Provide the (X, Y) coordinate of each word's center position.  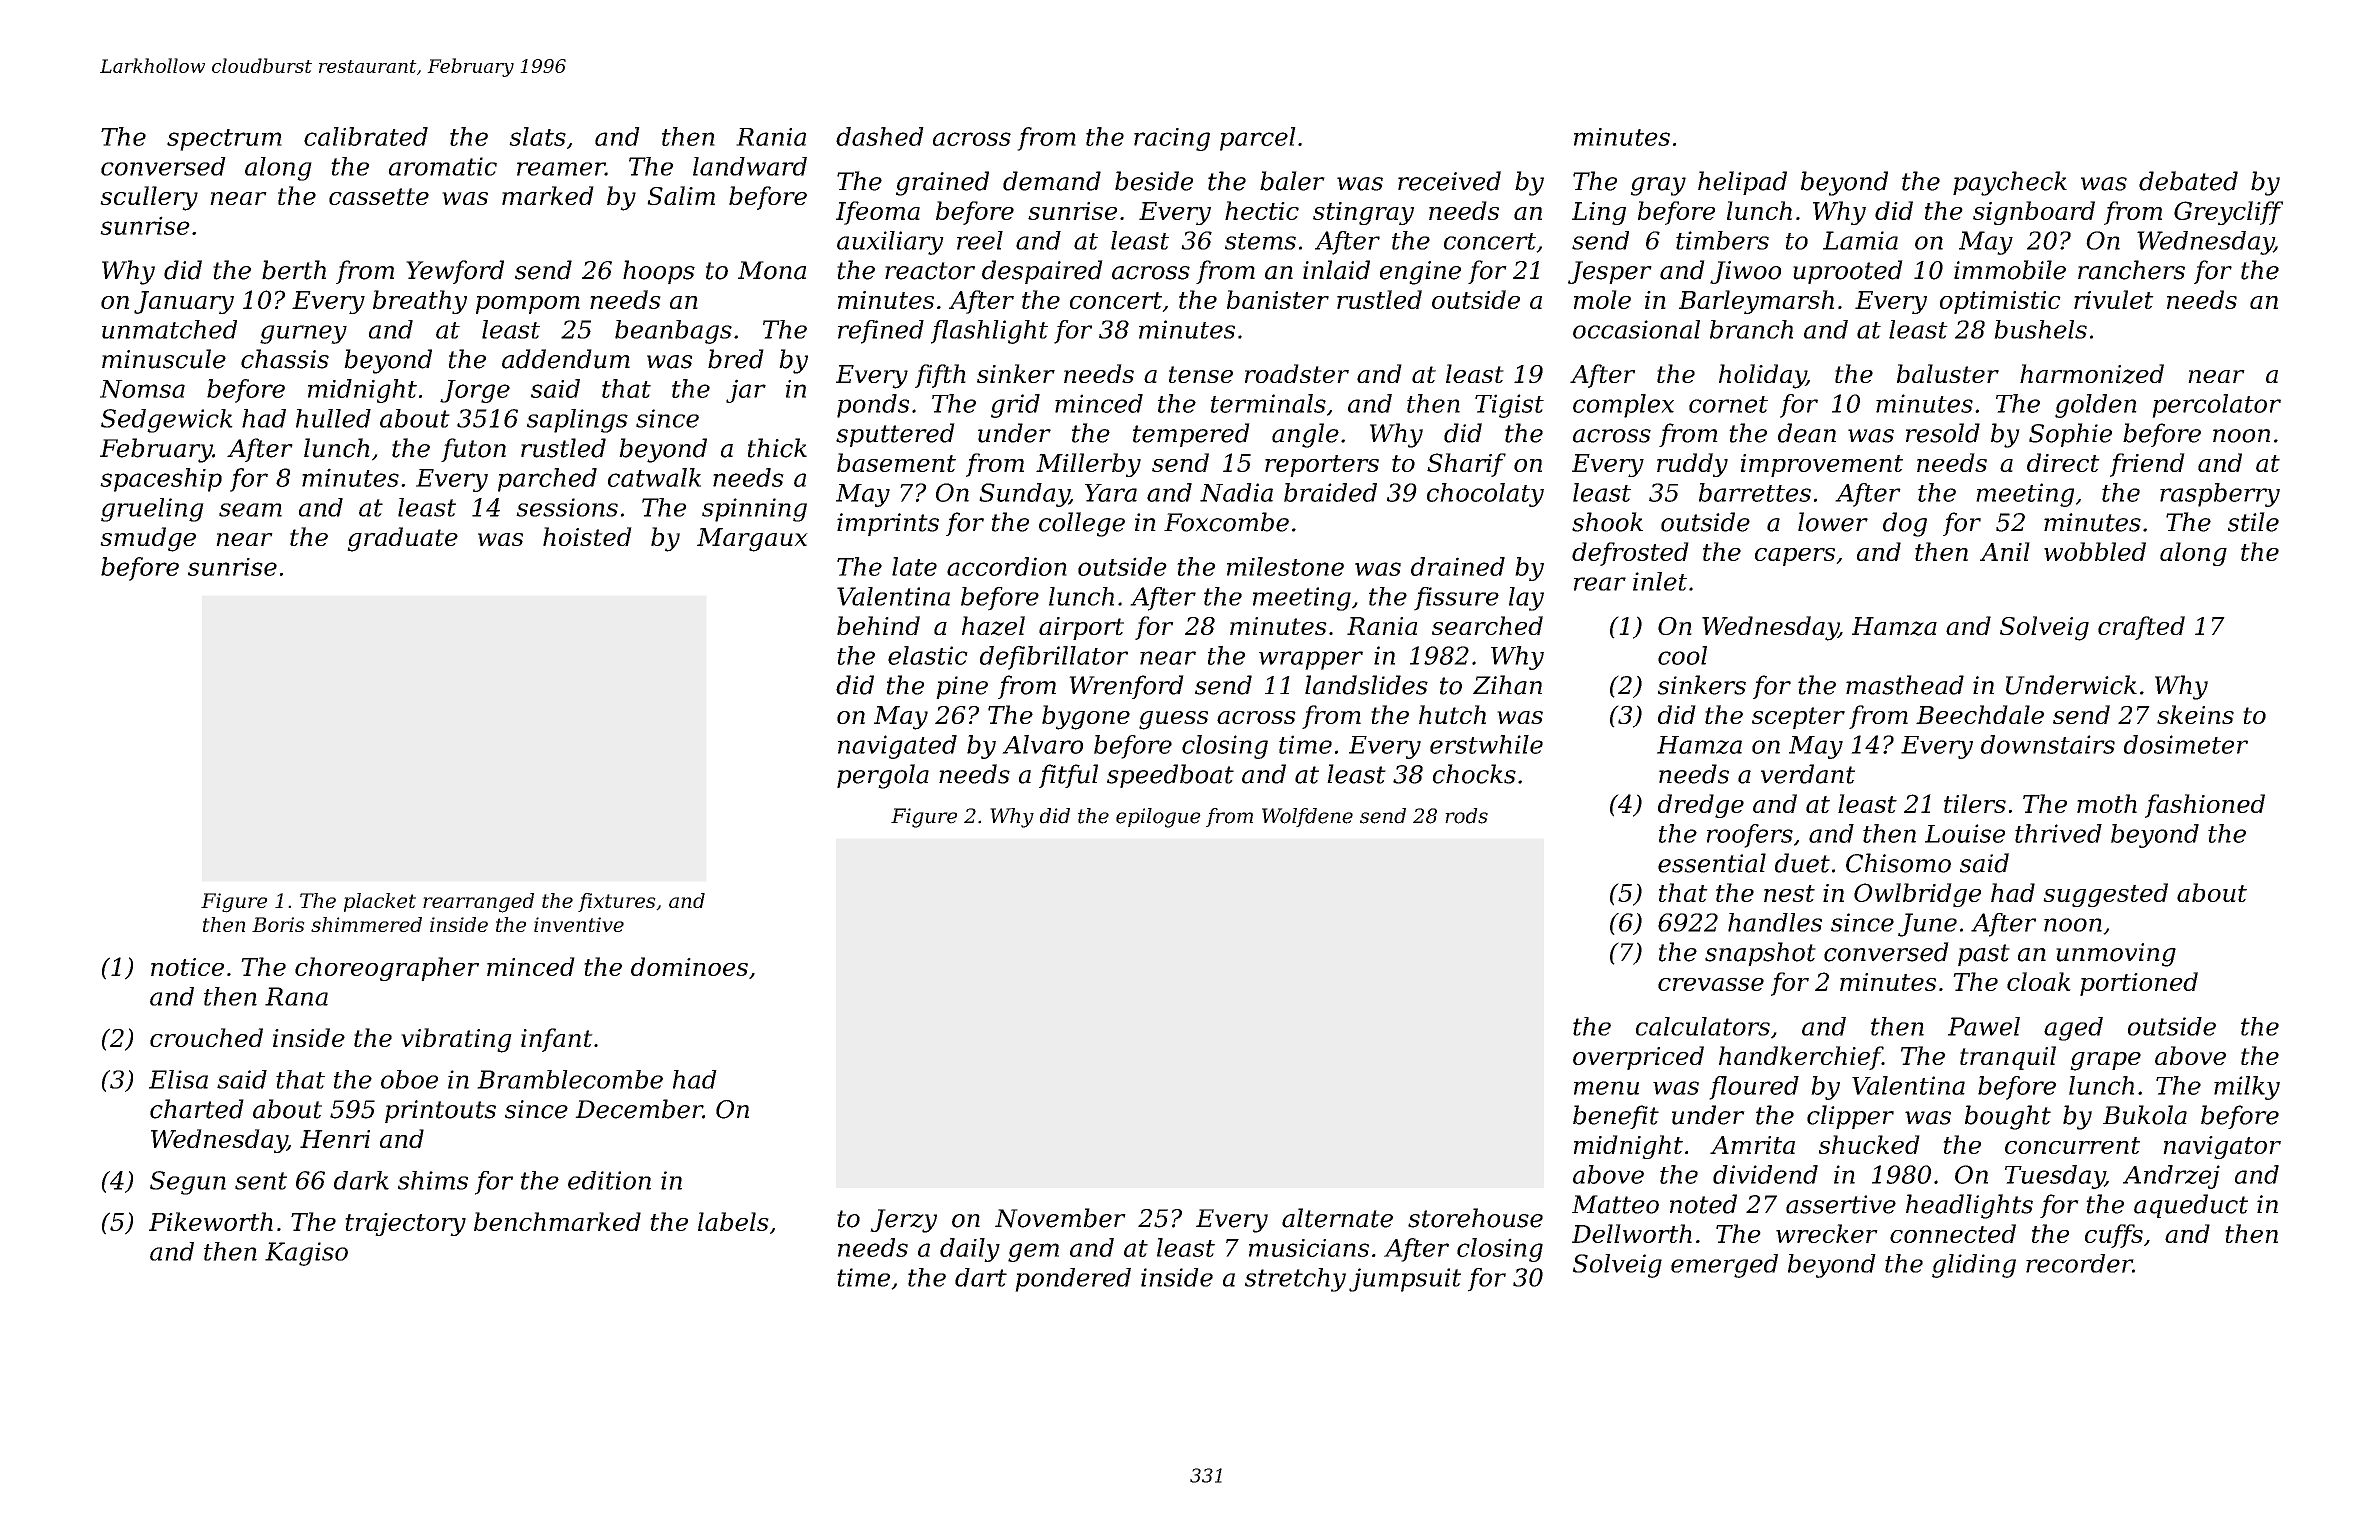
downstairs (2048, 744)
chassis (285, 359)
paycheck (2010, 183)
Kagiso (306, 1254)
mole (1602, 299)
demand (1052, 181)
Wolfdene (1307, 817)
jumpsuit (1405, 1280)
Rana (296, 996)
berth (294, 270)
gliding (1974, 1266)
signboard (2034, 213)
